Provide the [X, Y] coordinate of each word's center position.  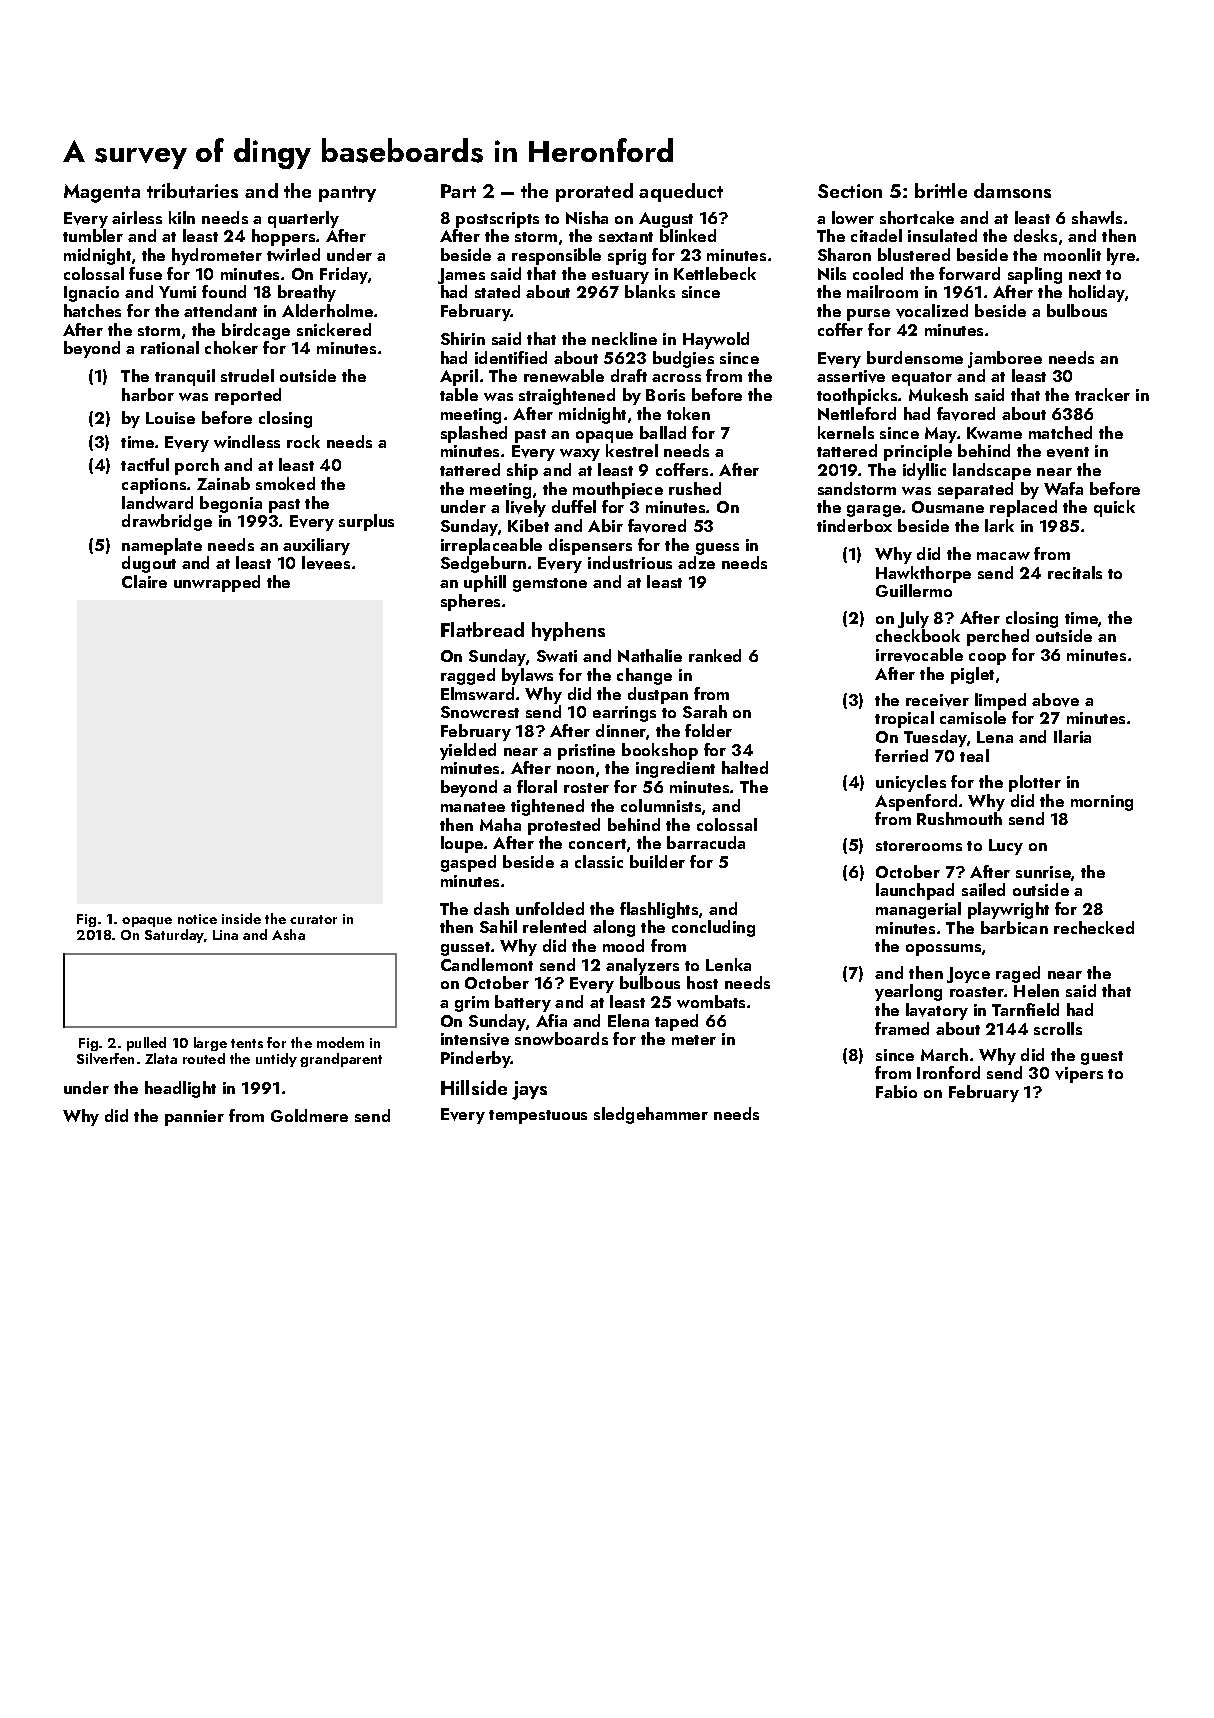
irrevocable [919, 655]
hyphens [568, 631]
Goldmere [309, 1115]
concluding [713, 928]
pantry [347, 194]
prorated [594, 192]
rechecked [1094, 927]
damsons [1012, 190]
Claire [144, 581]
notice [197, 919]
